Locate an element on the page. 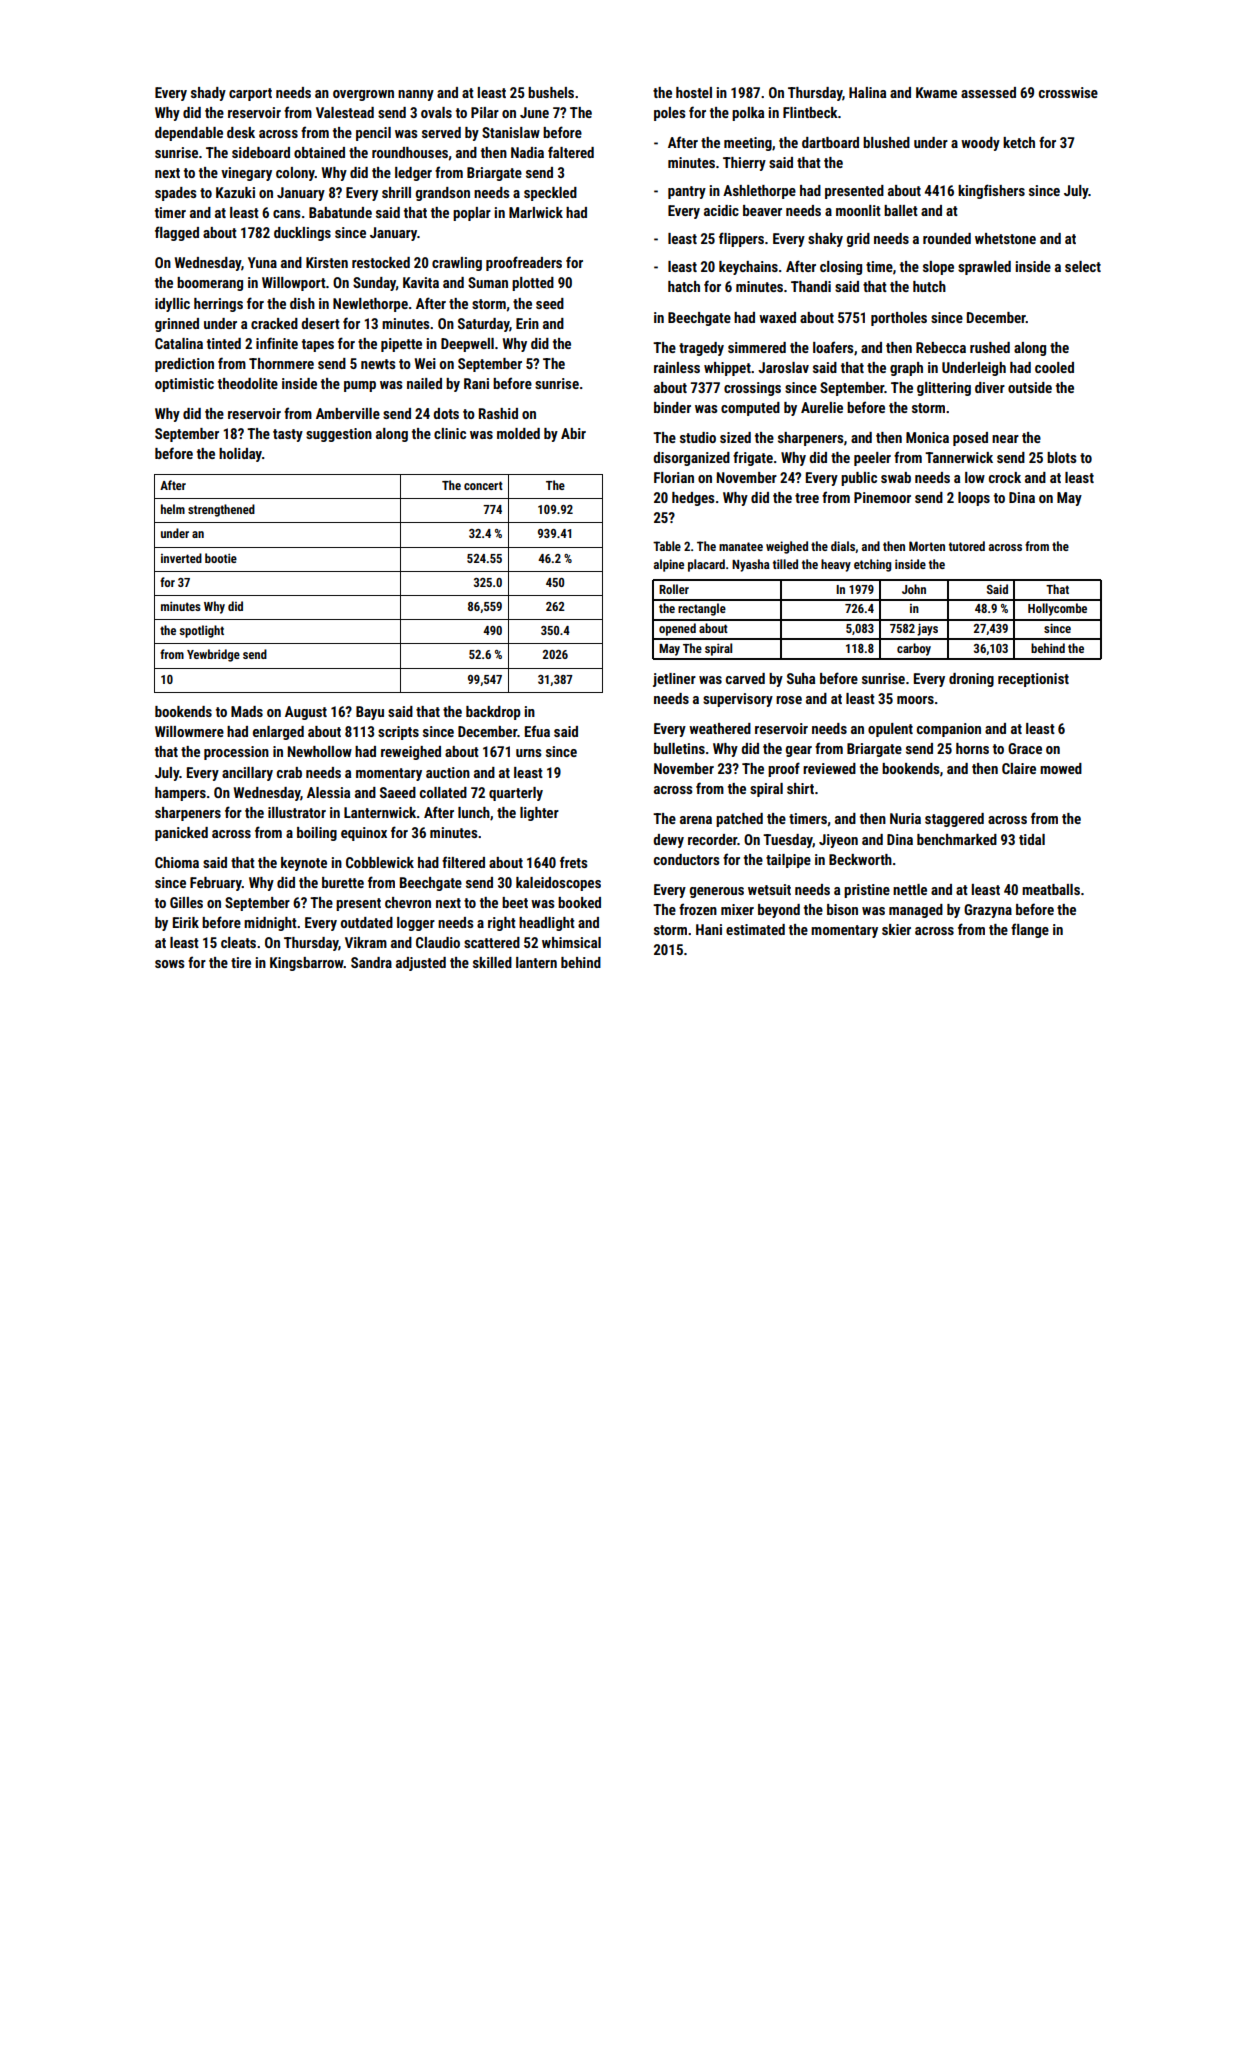 This page has width=1256, height=2068. skier is located at coordinates (896, 929).
